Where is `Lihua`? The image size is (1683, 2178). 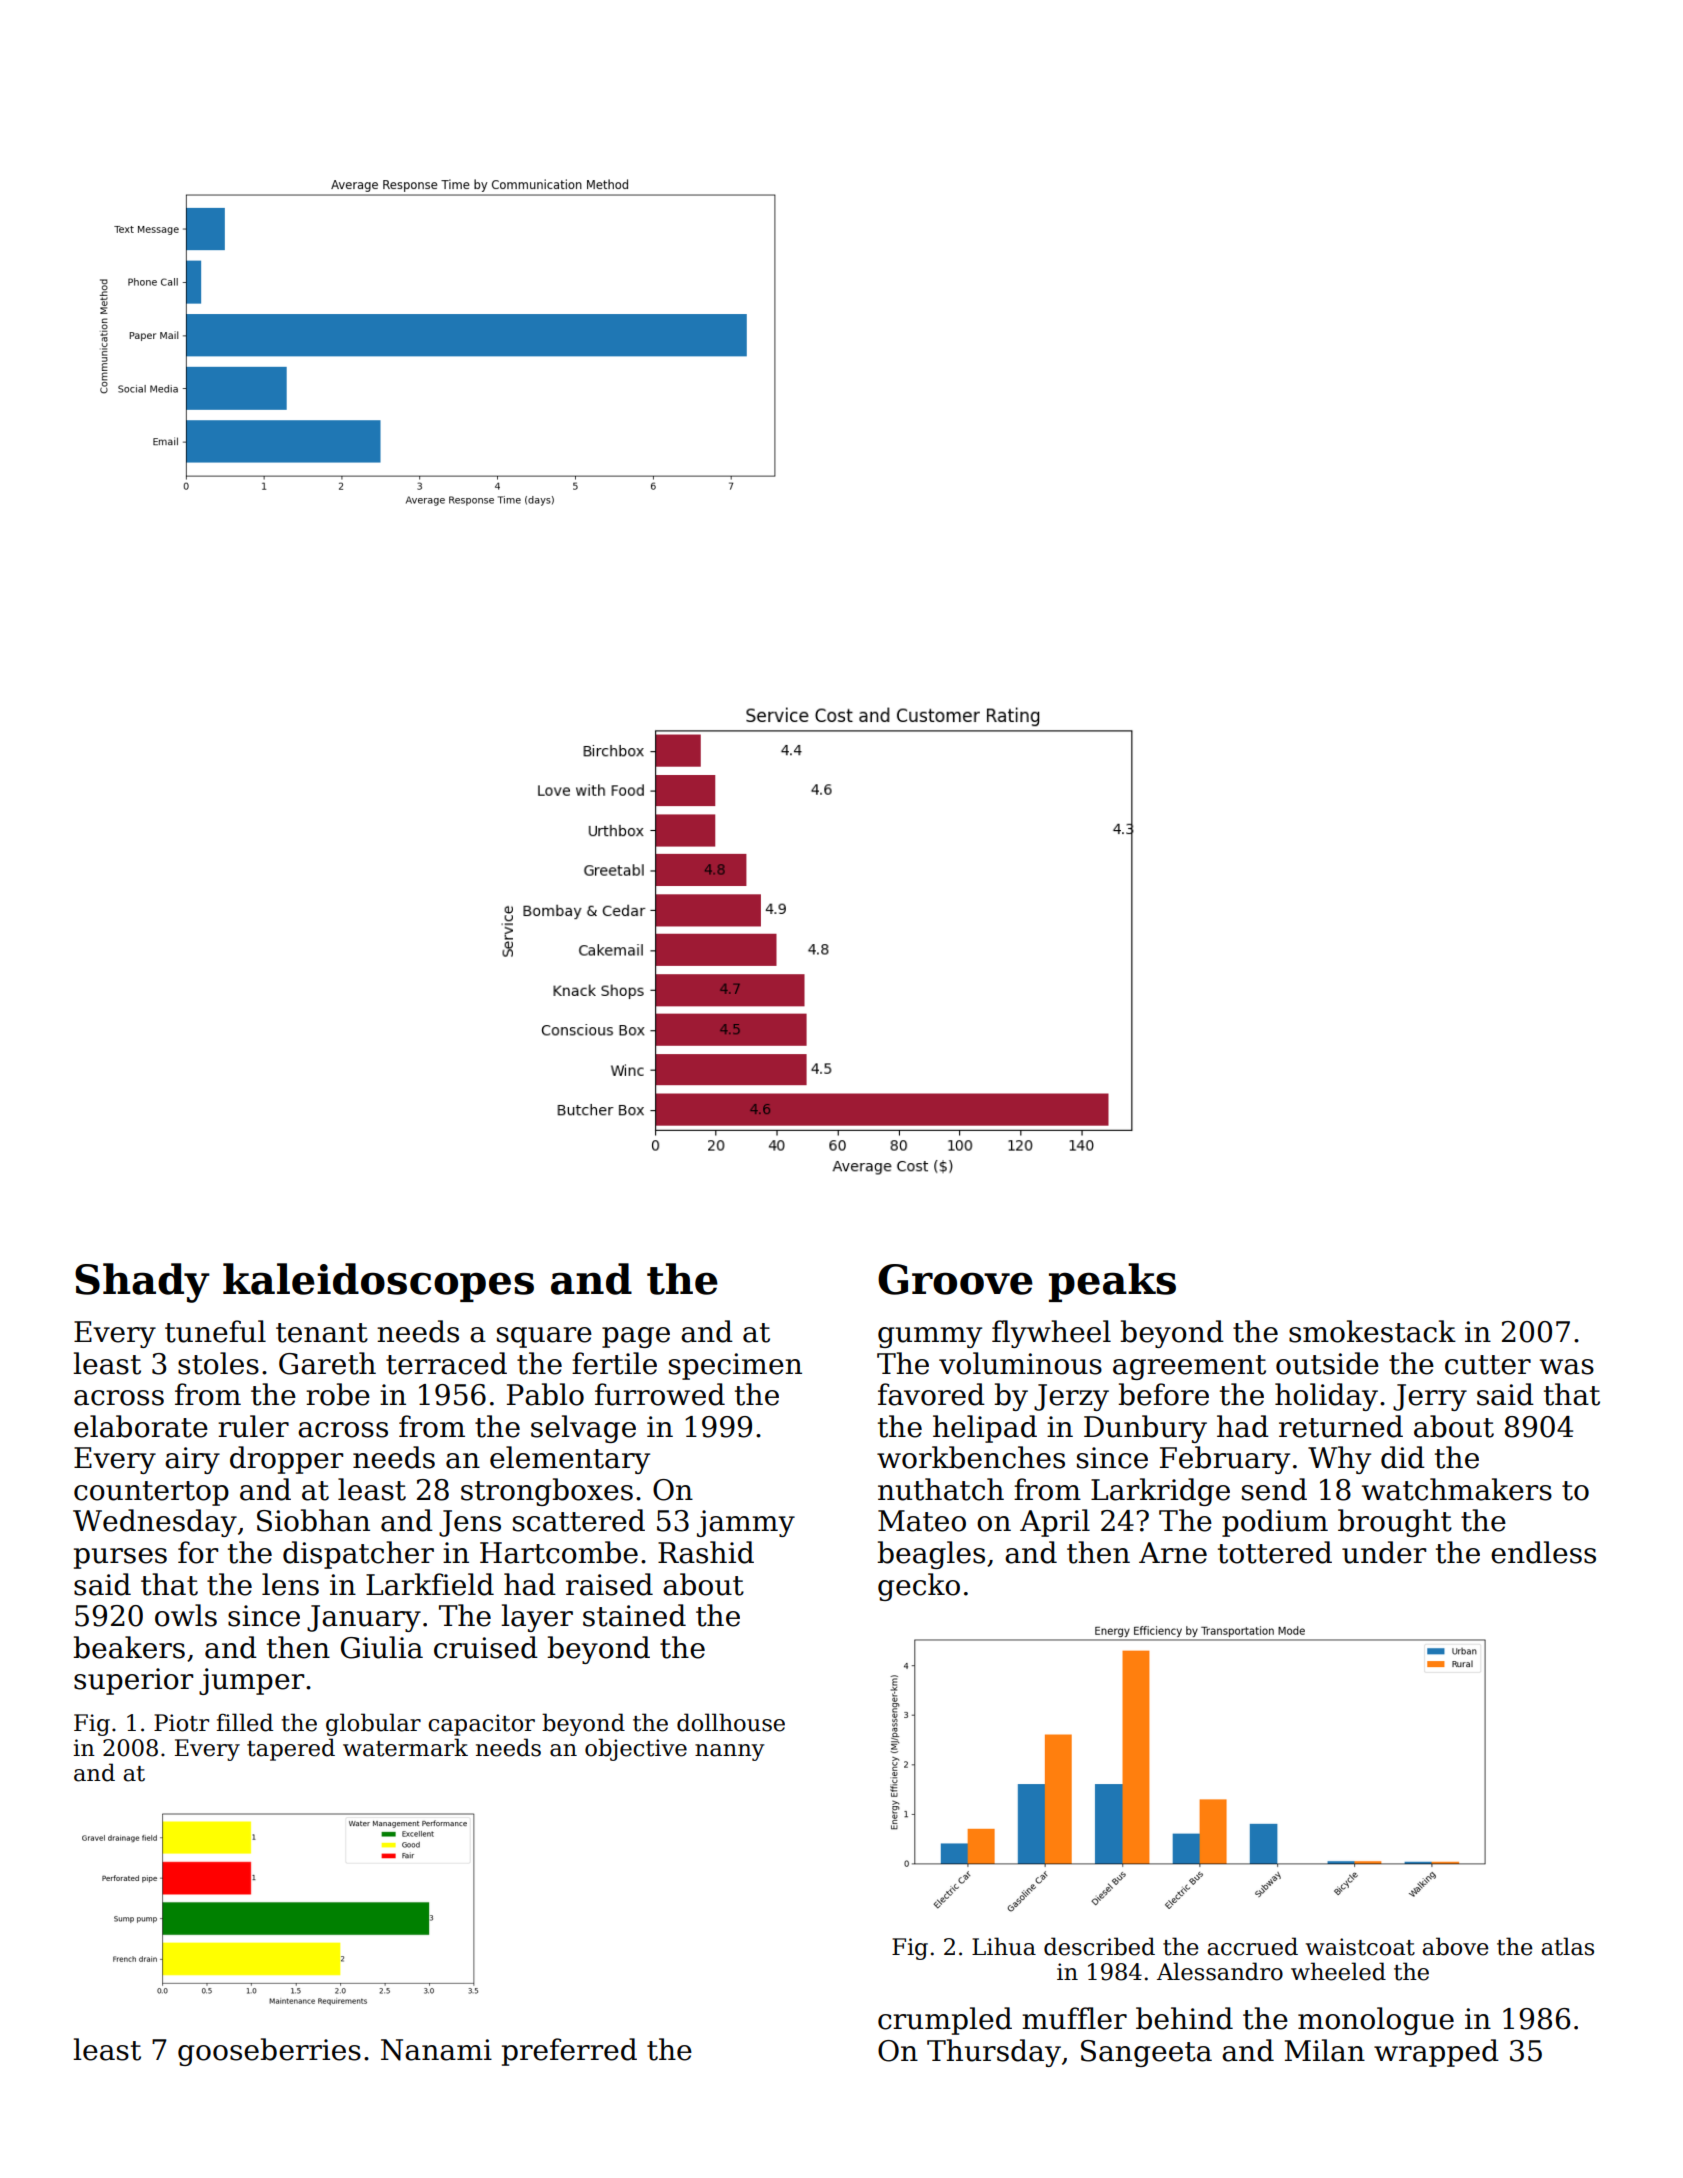
Lihua is located at coordinates (1004, 1946).
